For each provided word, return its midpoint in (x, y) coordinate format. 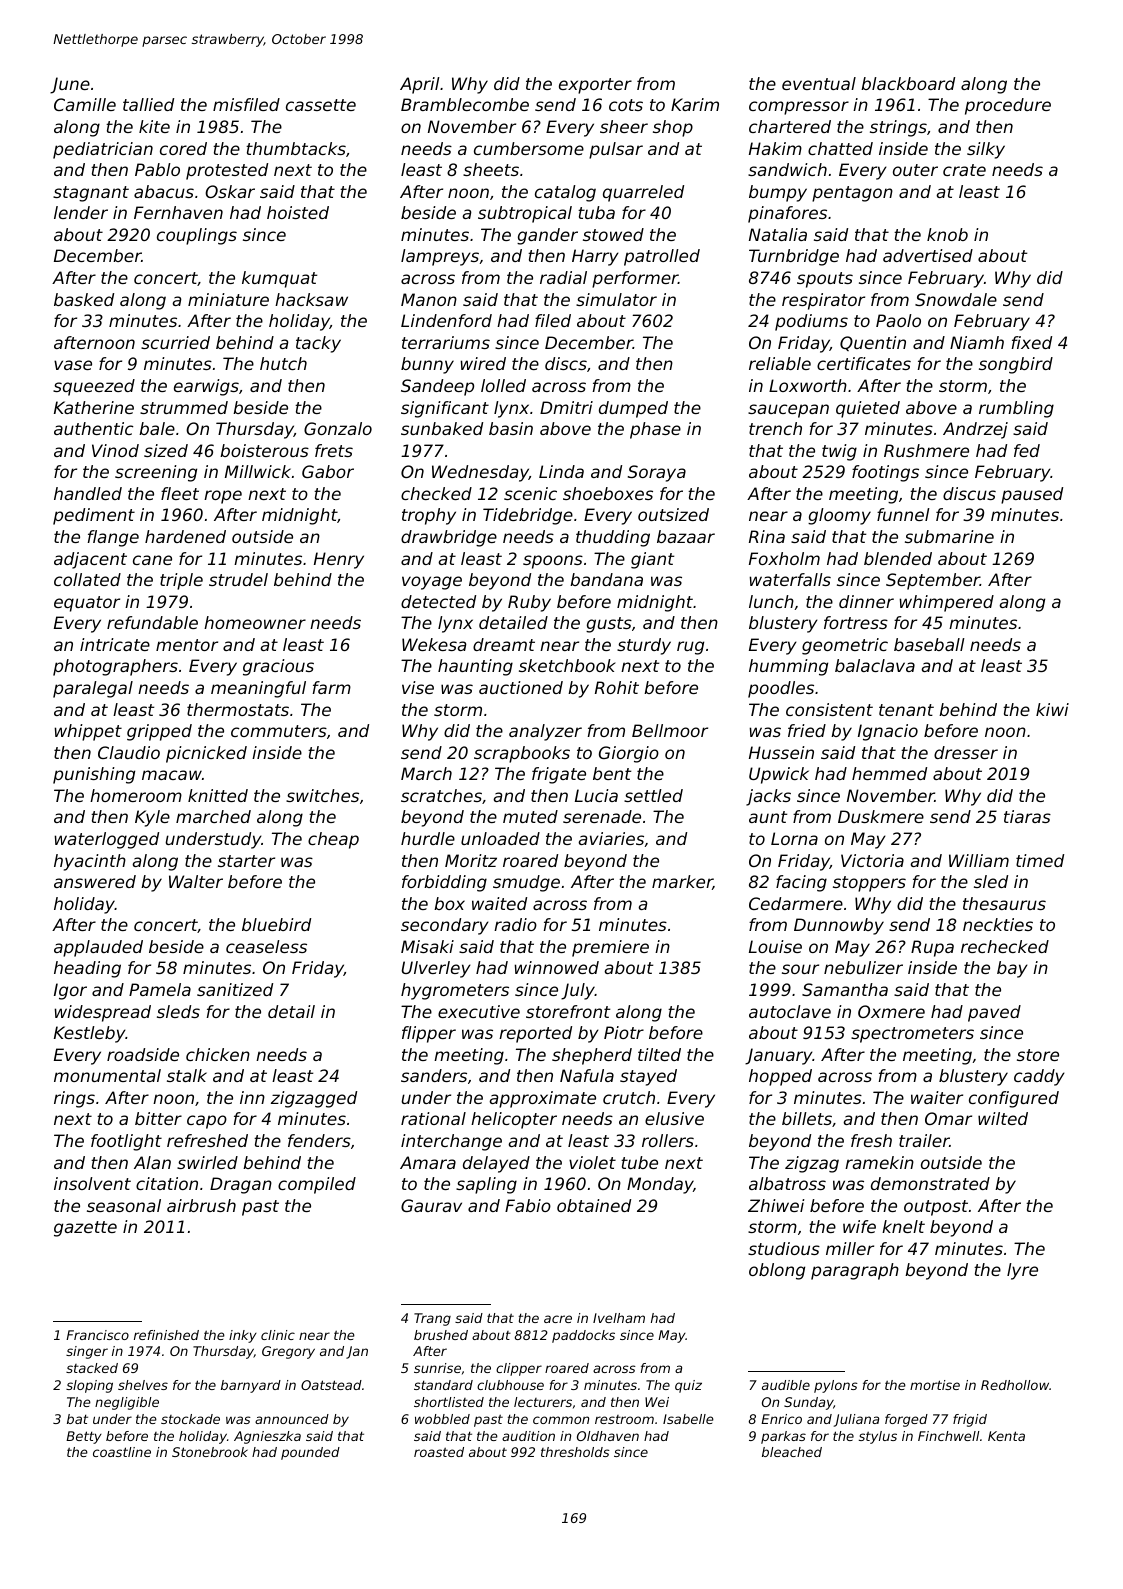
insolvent (92, 1183)
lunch (771, 601)
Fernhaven (178, 212)
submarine (949, 536)
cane (152, 560)
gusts (609, 625)
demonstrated (930, 1183)
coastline (122, 1452)
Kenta (1006, 1436)
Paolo (898, 320)
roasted (439, 1452)
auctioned (521, 687)
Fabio (528, 1205)
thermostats (238, 709)
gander (547, 236)
